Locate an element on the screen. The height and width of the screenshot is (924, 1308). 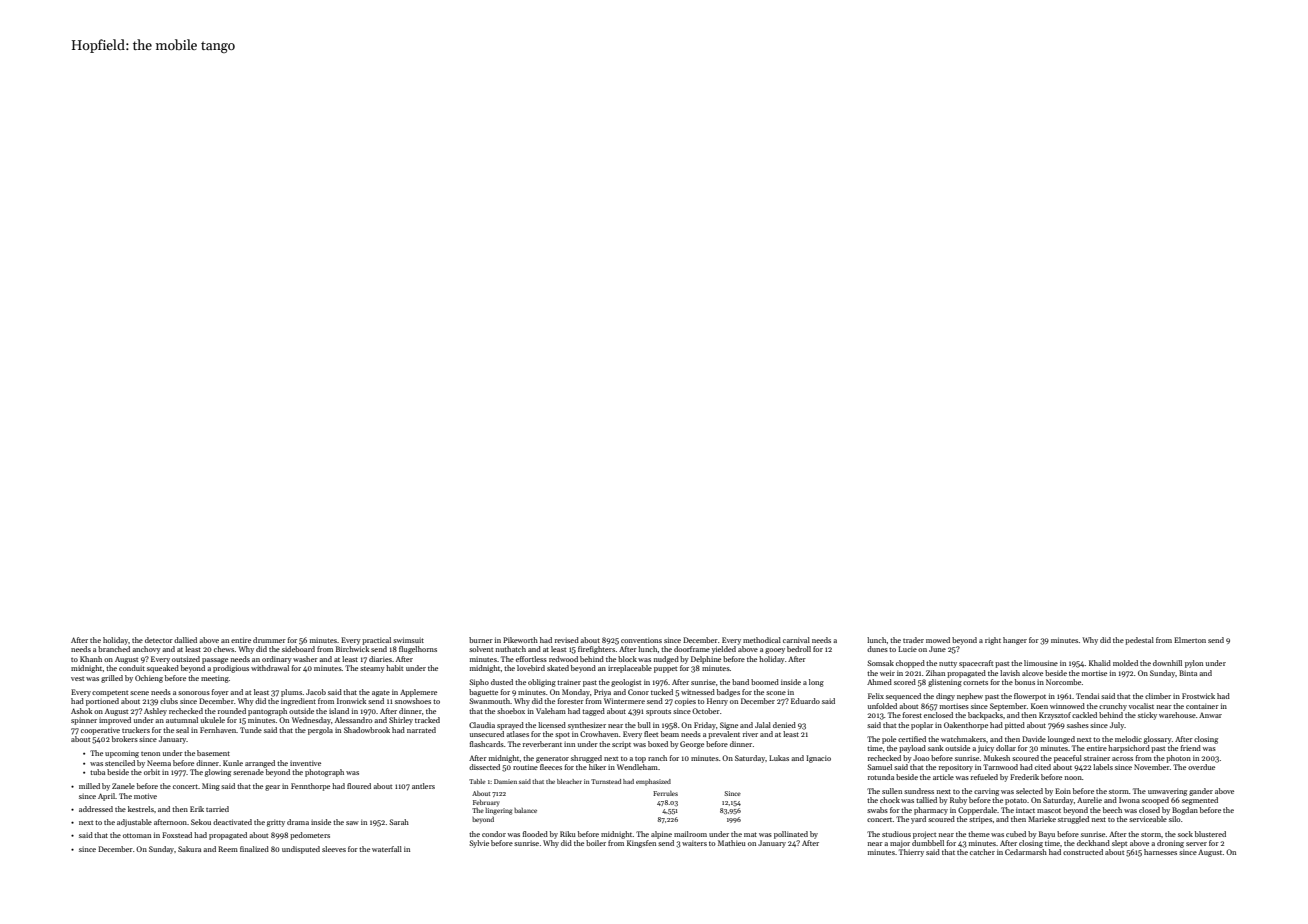
ukulele is located at coordinates (213, 720).
